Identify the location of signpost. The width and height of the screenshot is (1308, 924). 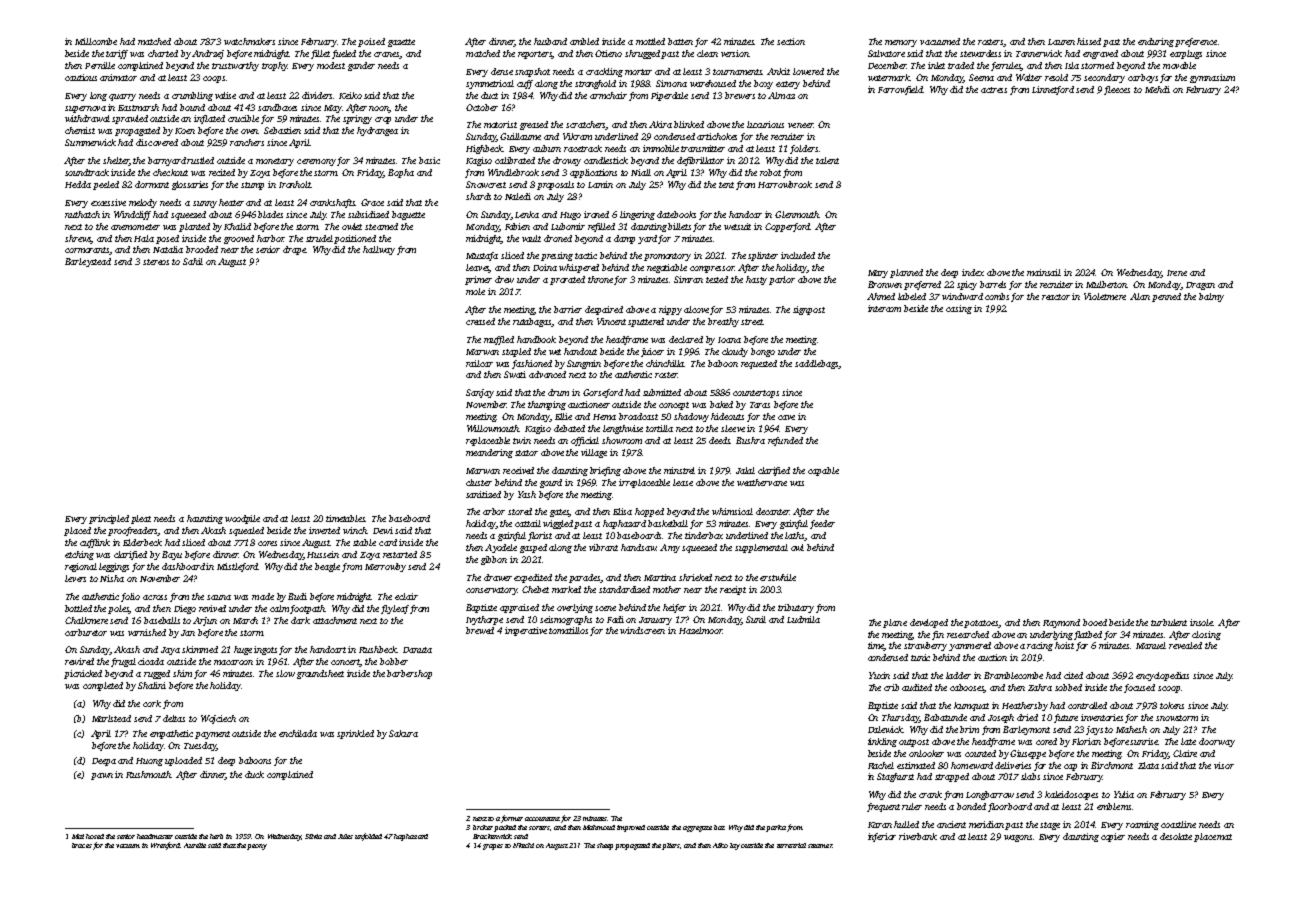
(809, 310).
